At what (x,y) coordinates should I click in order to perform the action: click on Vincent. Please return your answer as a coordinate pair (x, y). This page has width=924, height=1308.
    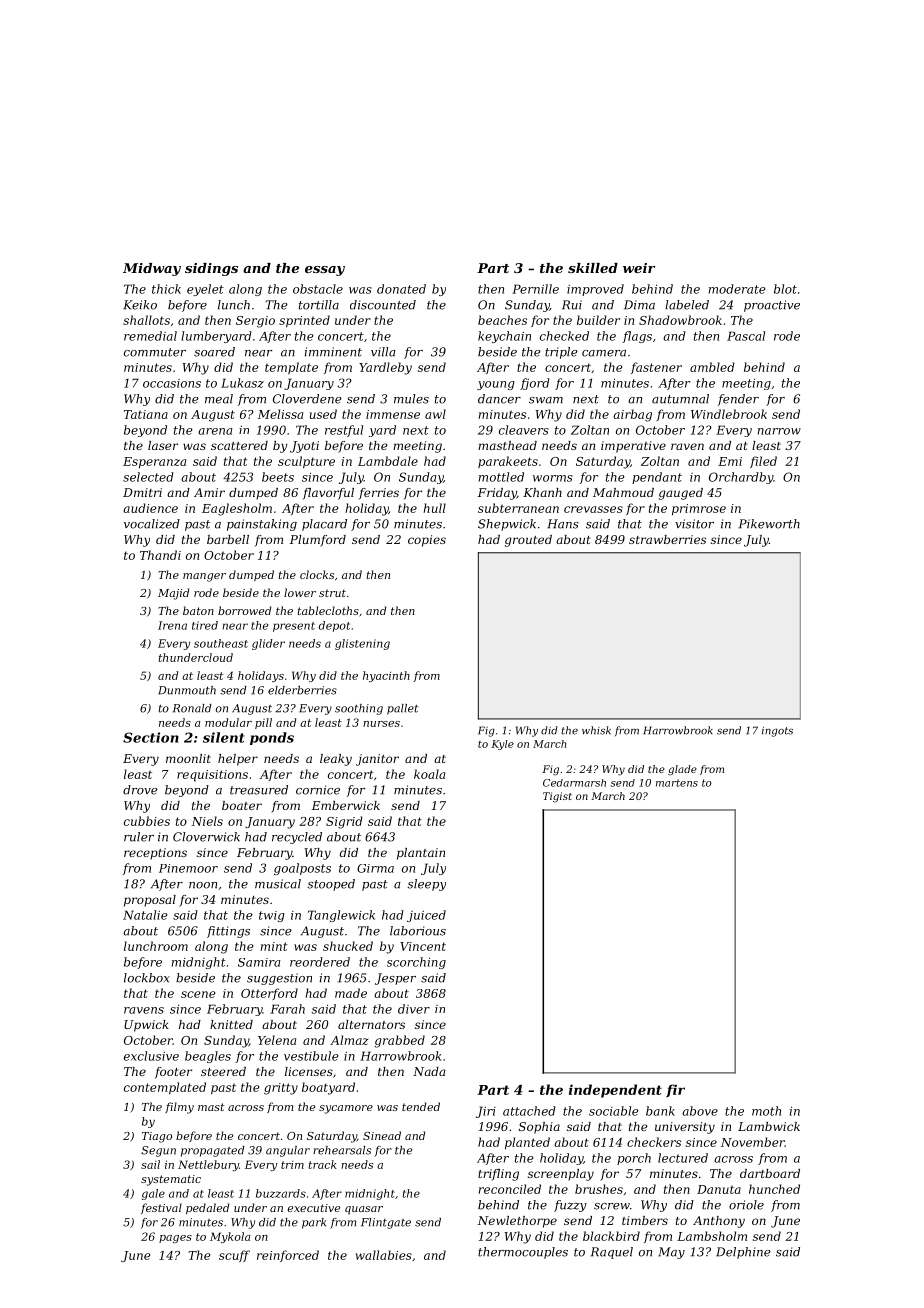
    Looking at the image, I should click on (423, 946).
